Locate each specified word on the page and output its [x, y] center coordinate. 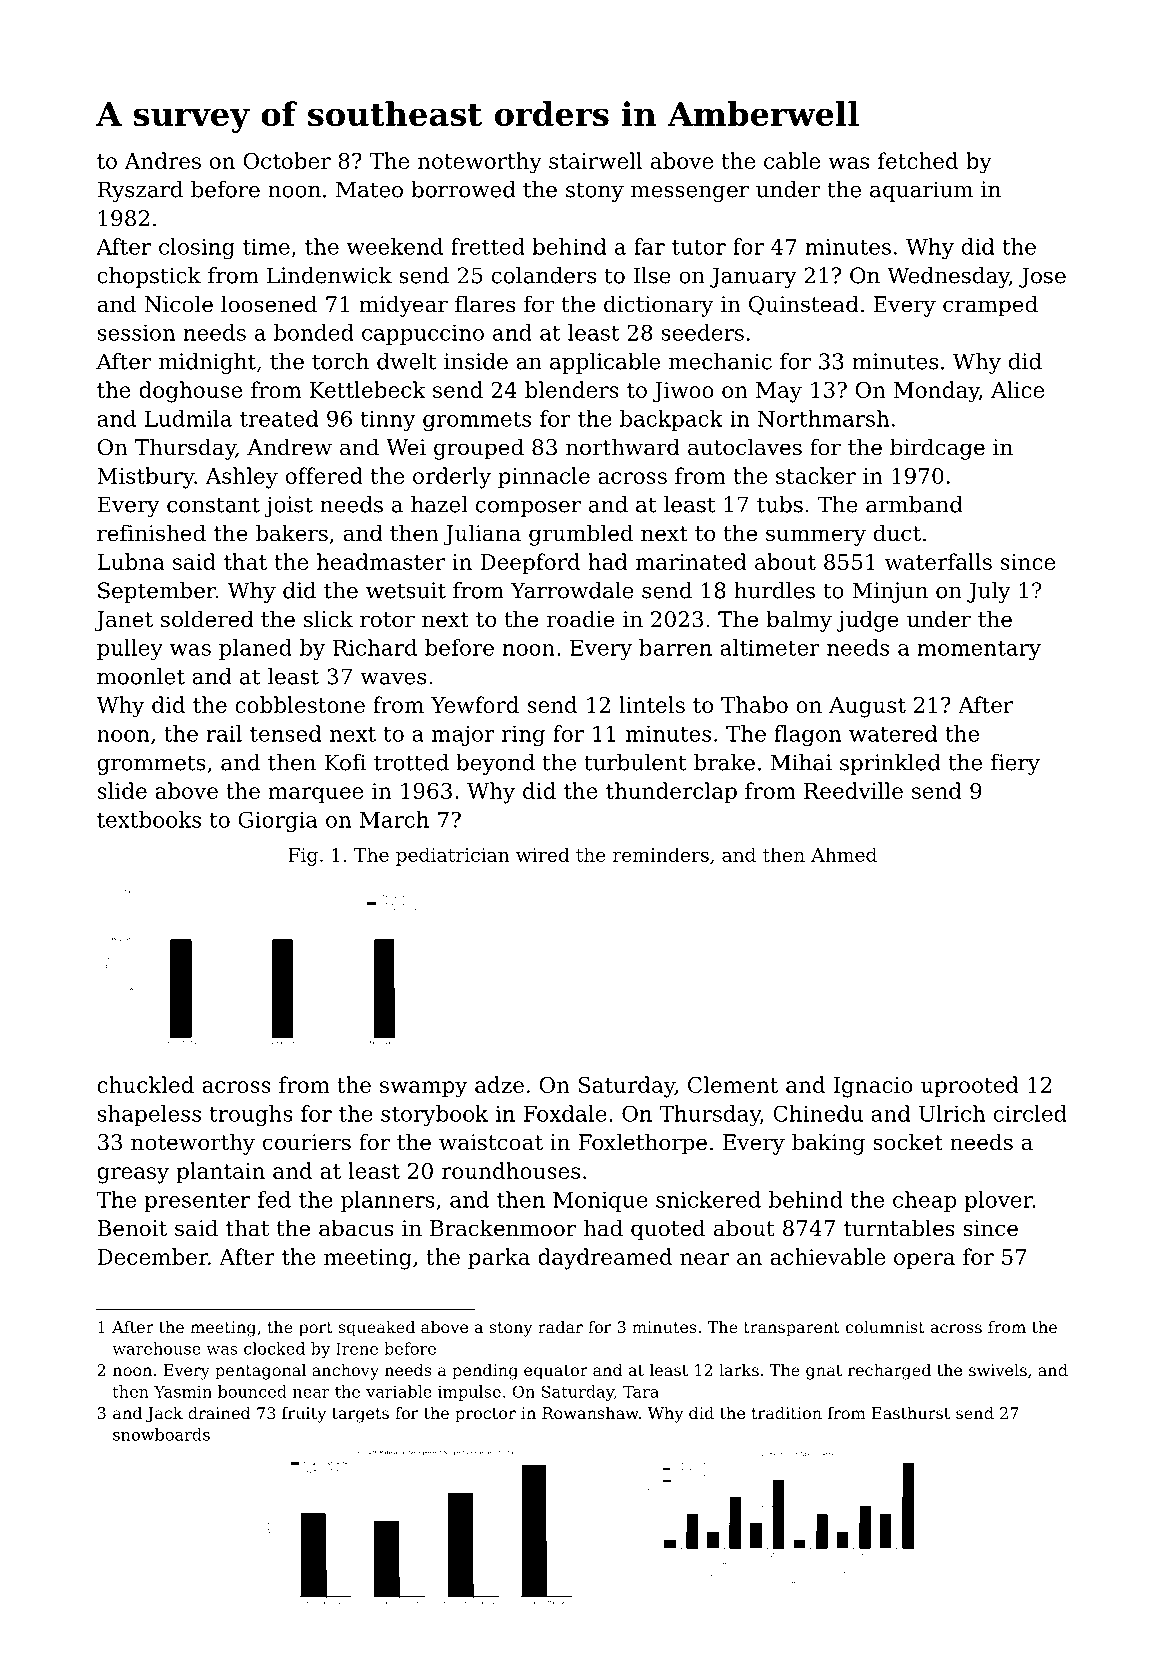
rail [224, 733]
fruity [304, 1415]
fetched [918, 160]
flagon [807, 735]
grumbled [581, 535]
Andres [162, 160]
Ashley [241, 478]
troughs [251, 1115]
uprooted [970, 1086]
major [463, 735]
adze [499, 1084]
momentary [979, 651]
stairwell [595, 160]
